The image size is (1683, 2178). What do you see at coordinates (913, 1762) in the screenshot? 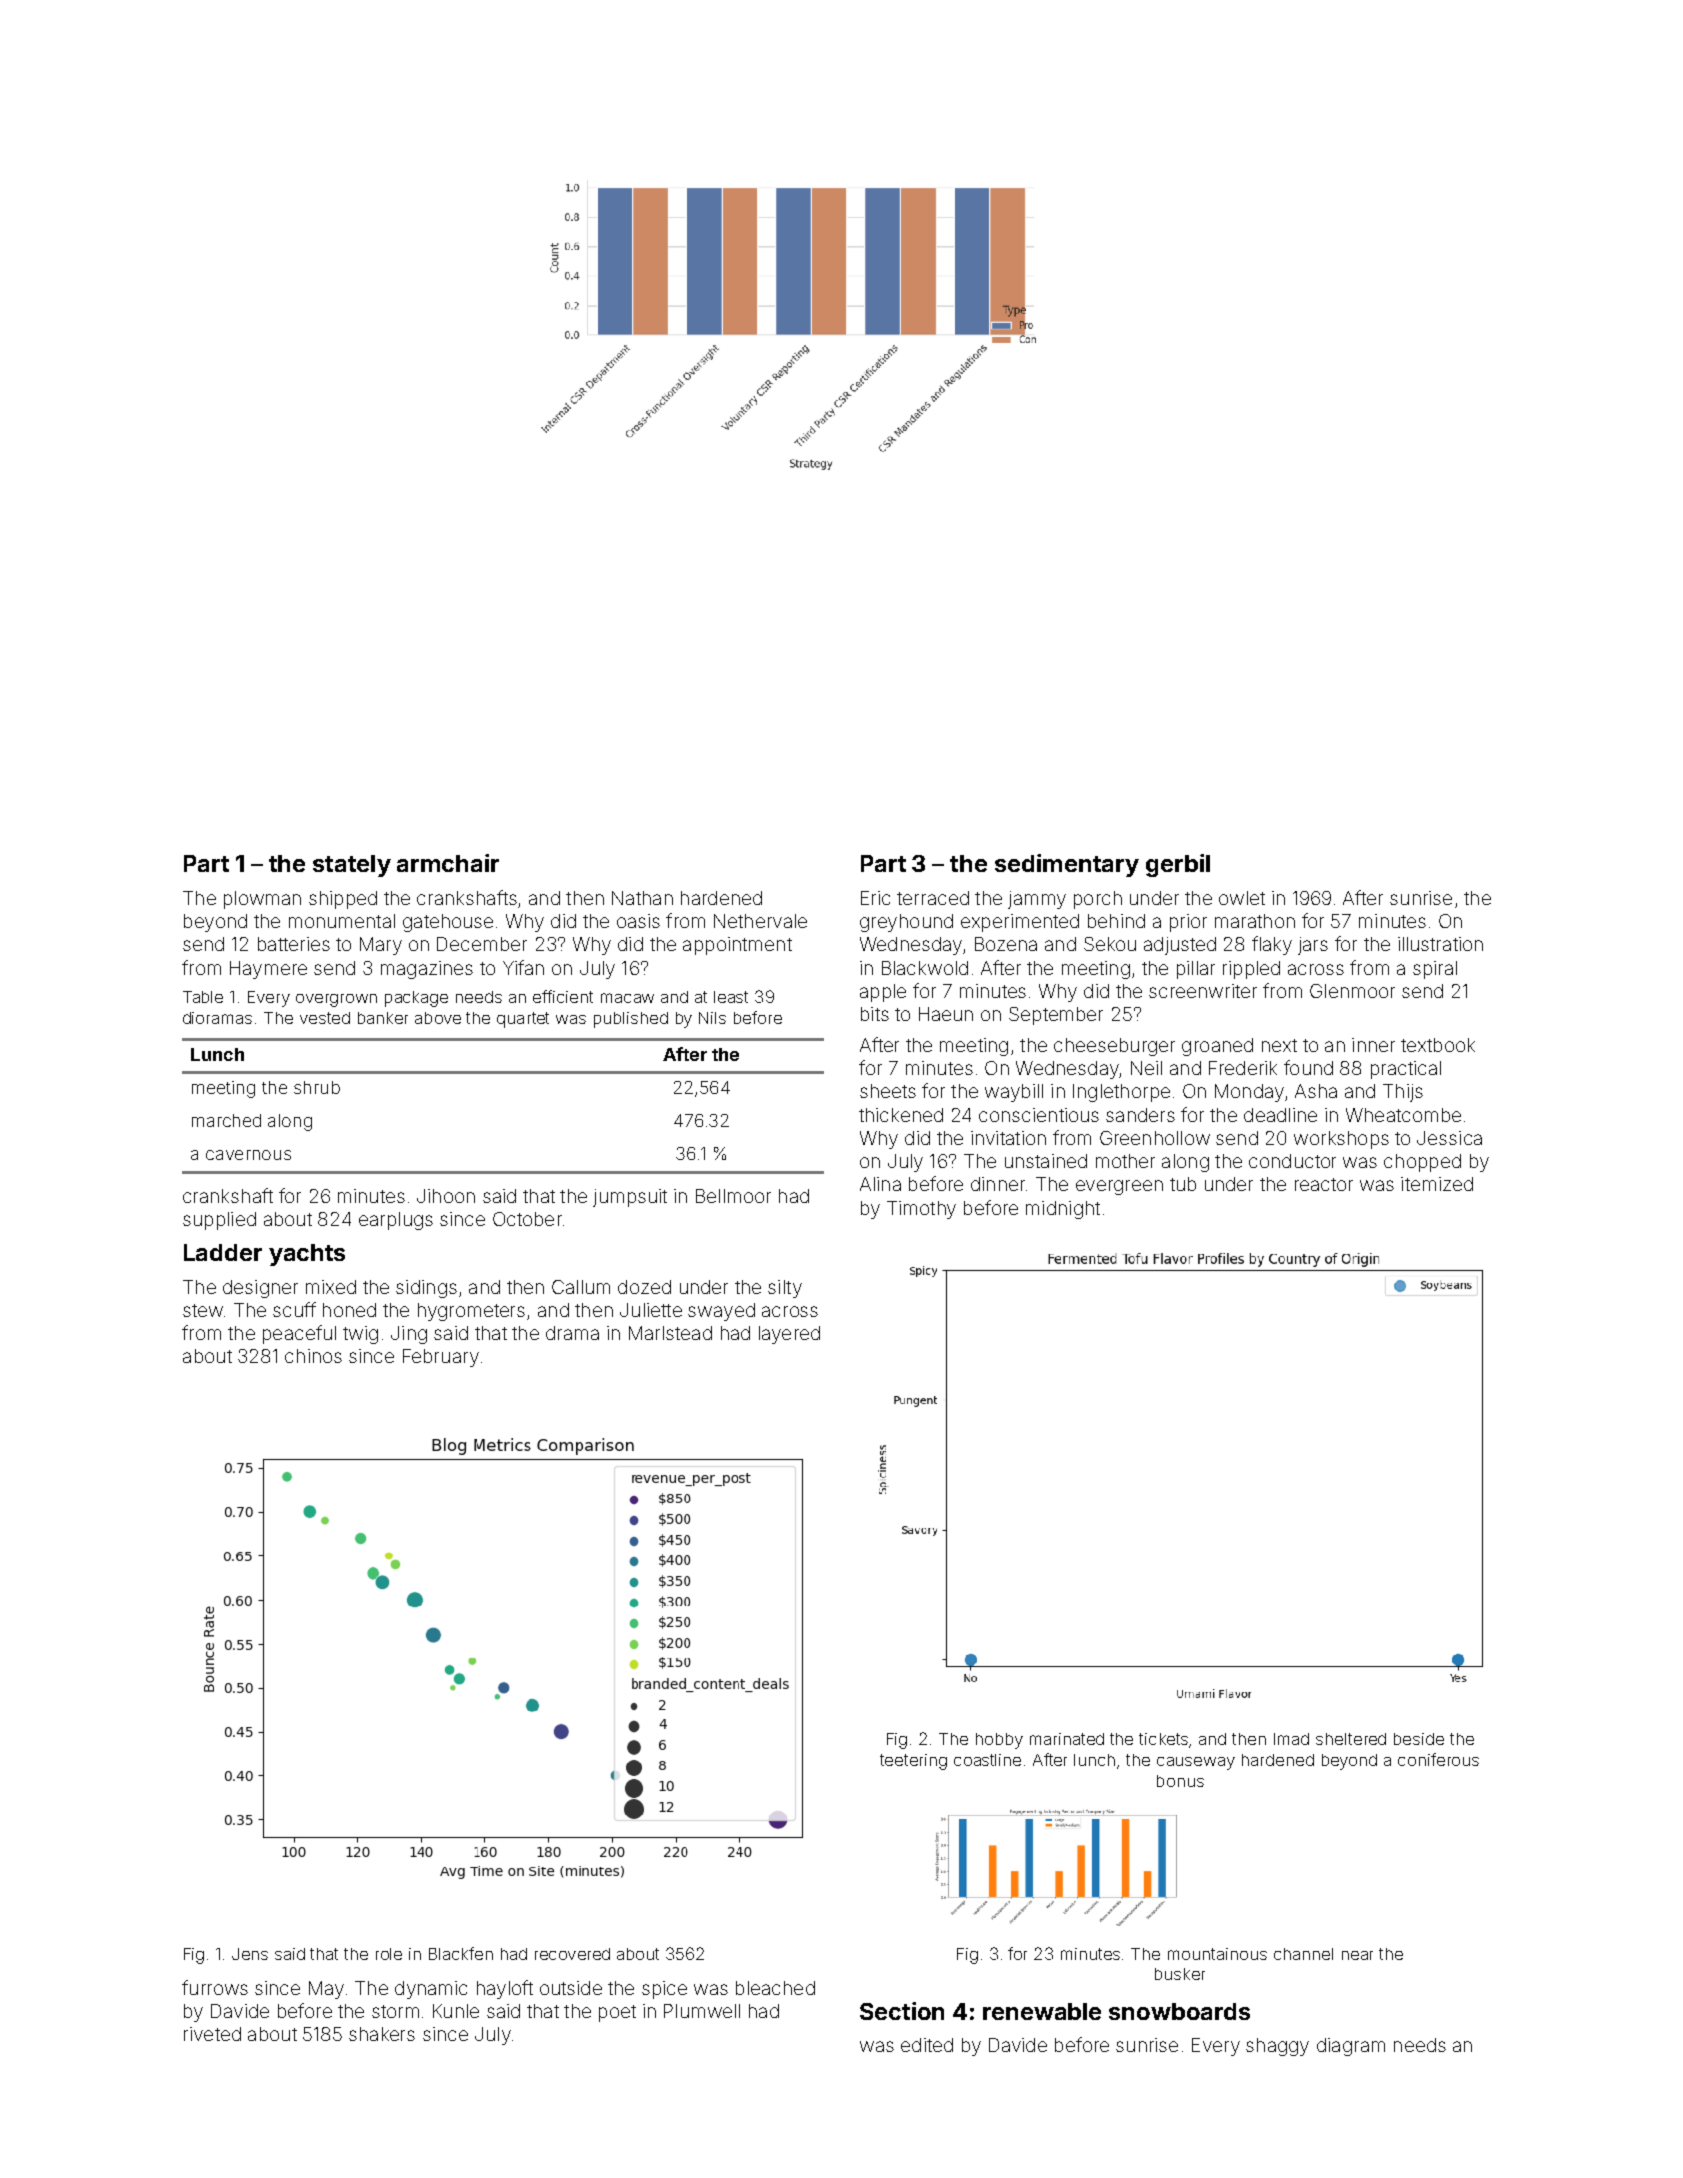
I see `teetering` at bounding box center [913, 1762].
